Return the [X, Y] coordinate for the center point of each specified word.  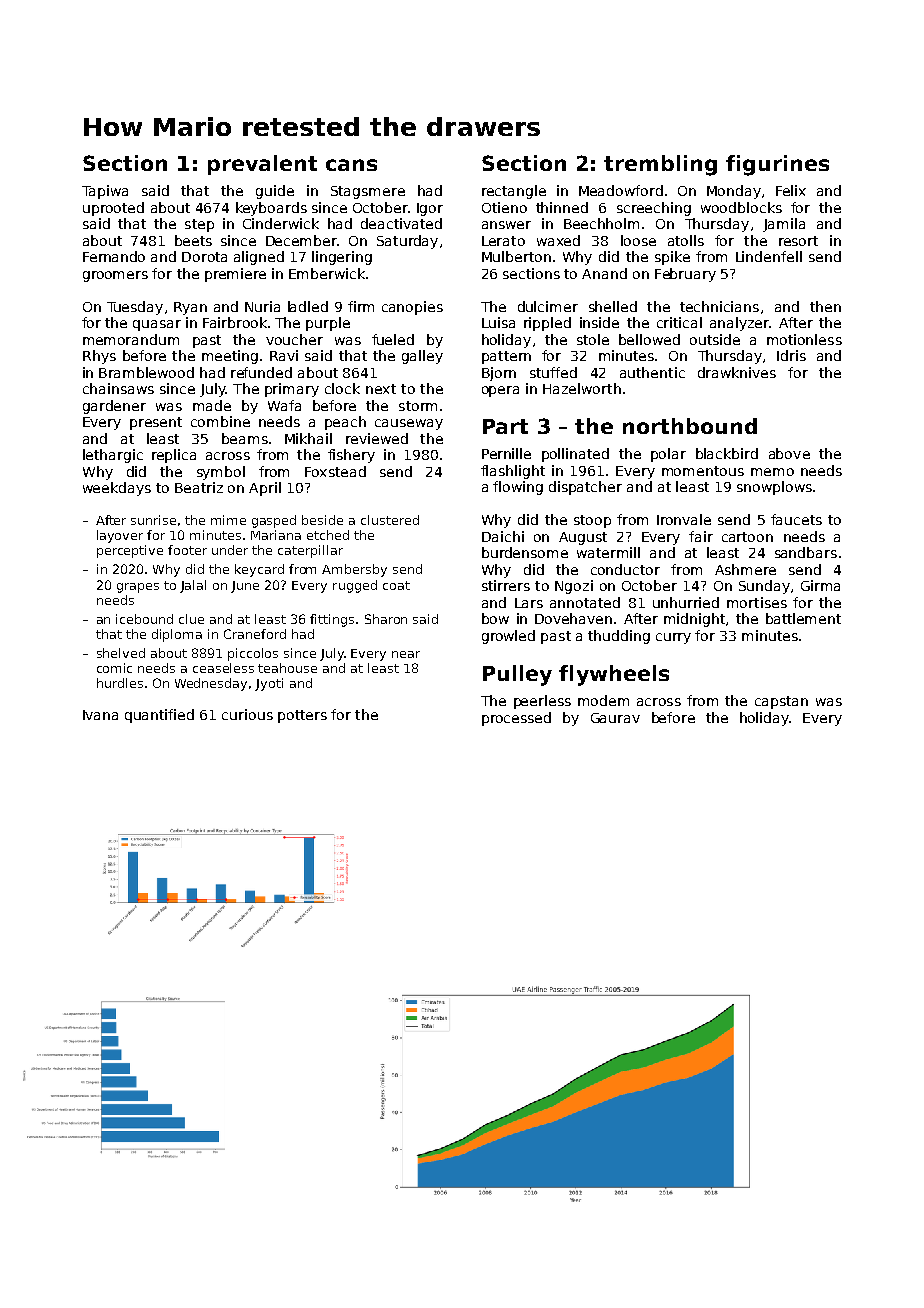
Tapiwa [105, 192]
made [212, 405]
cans [351, 165]
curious [247, 714]
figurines [777, 165]
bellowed [649, 339]
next [381, 389]
